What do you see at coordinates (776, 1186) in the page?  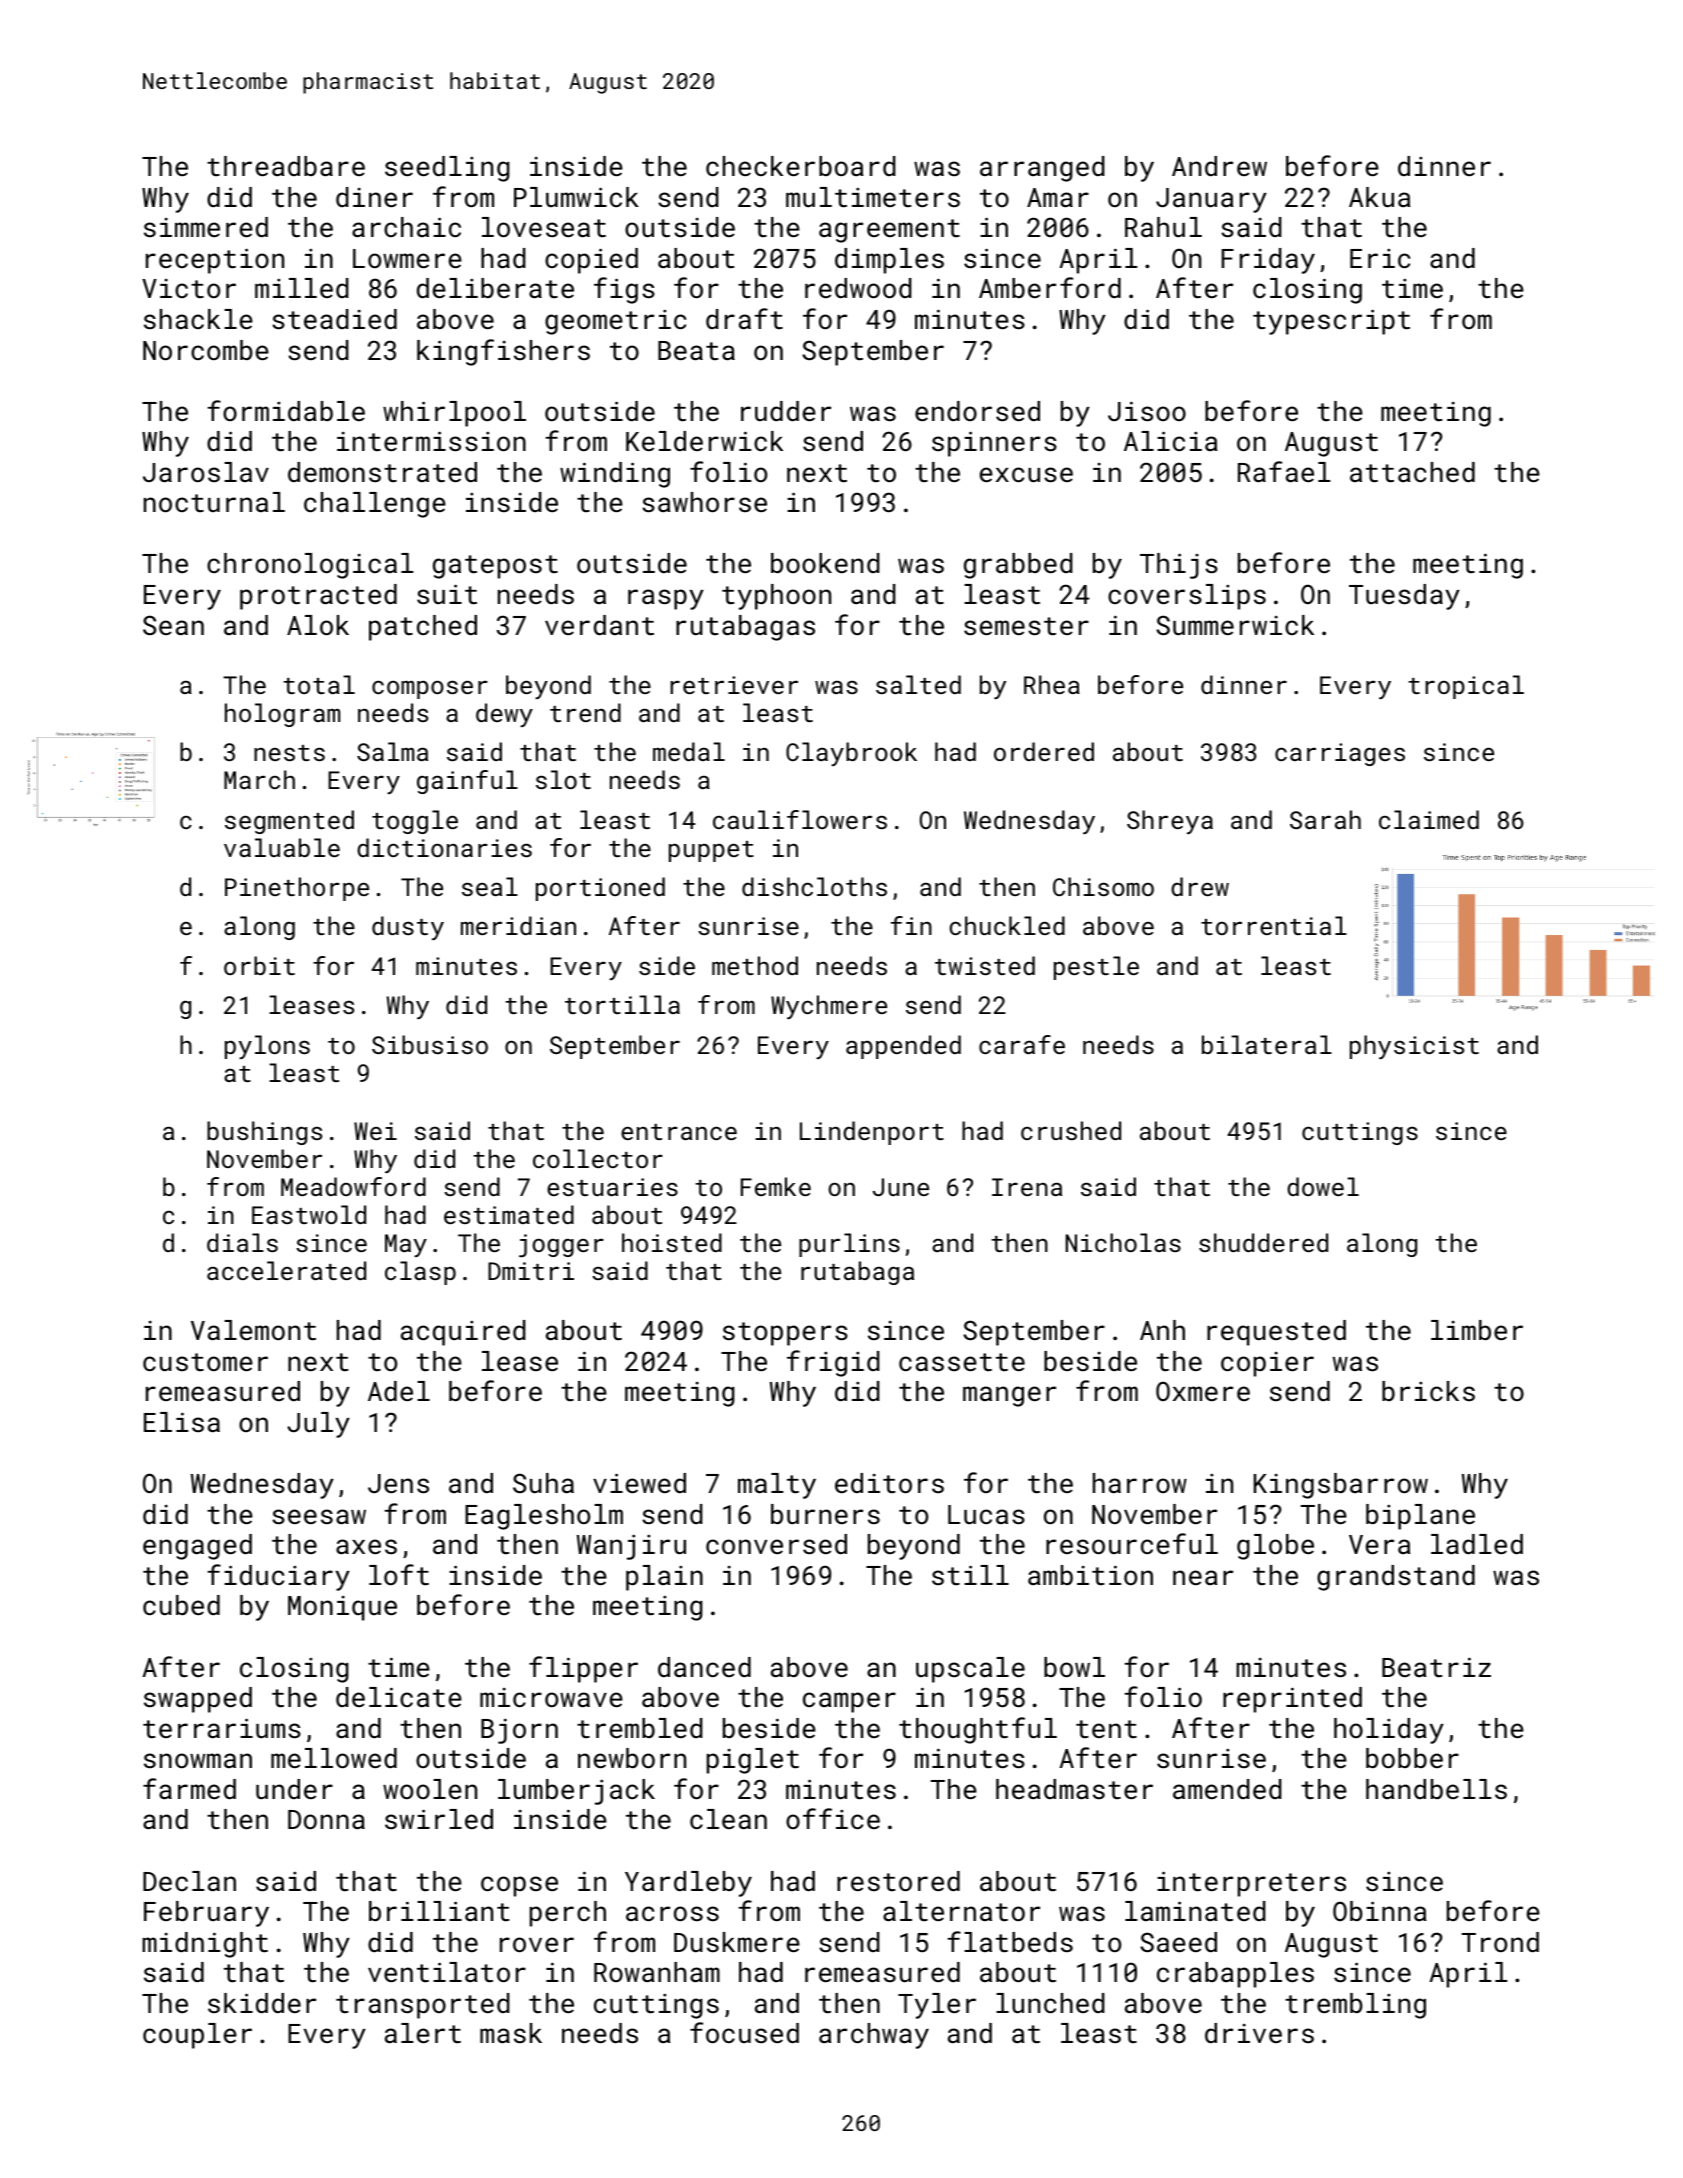 I see `Femke` at bounding box center [776, 1186].
